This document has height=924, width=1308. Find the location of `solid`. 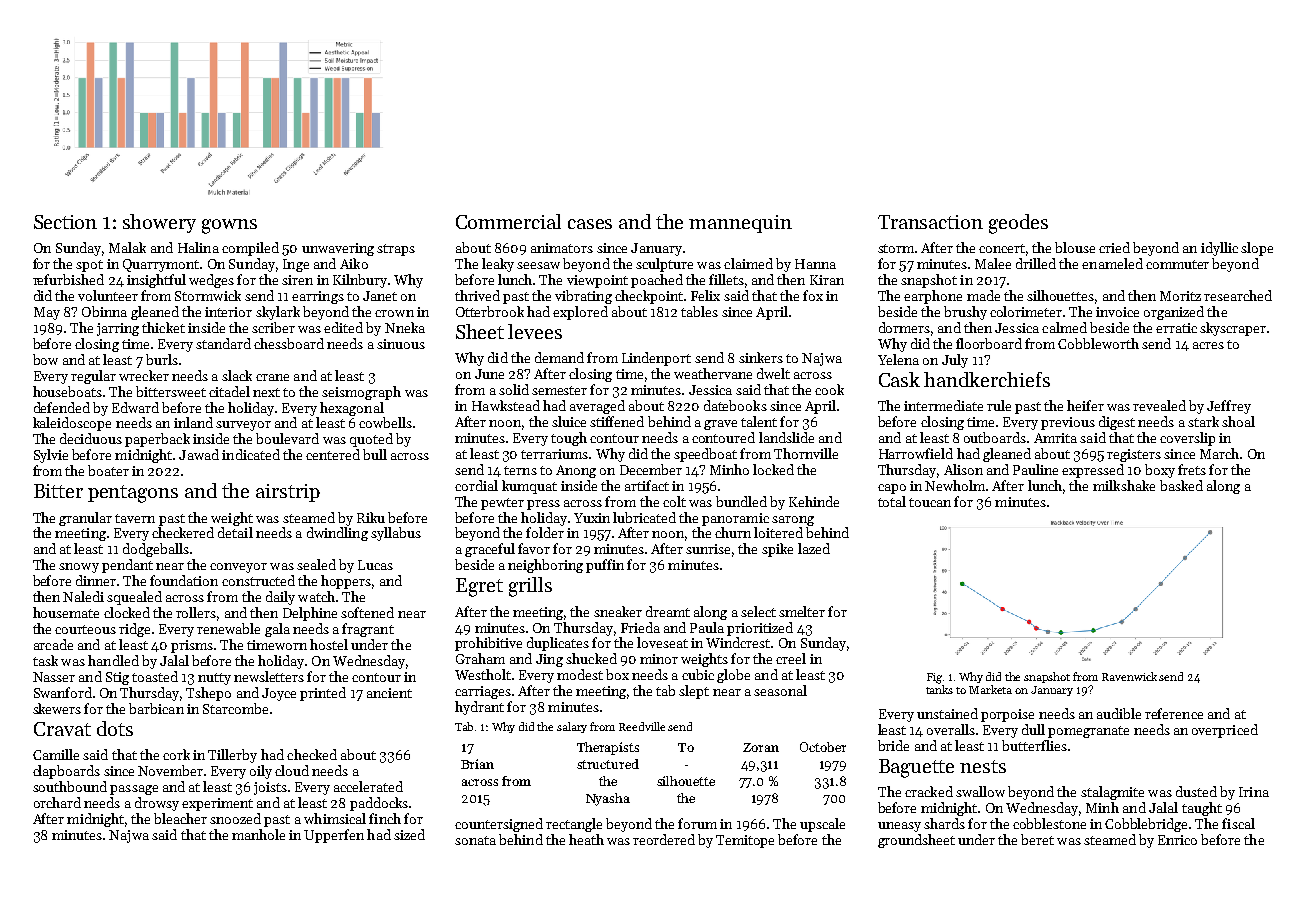

solid is located at coordinates (514, 389).
